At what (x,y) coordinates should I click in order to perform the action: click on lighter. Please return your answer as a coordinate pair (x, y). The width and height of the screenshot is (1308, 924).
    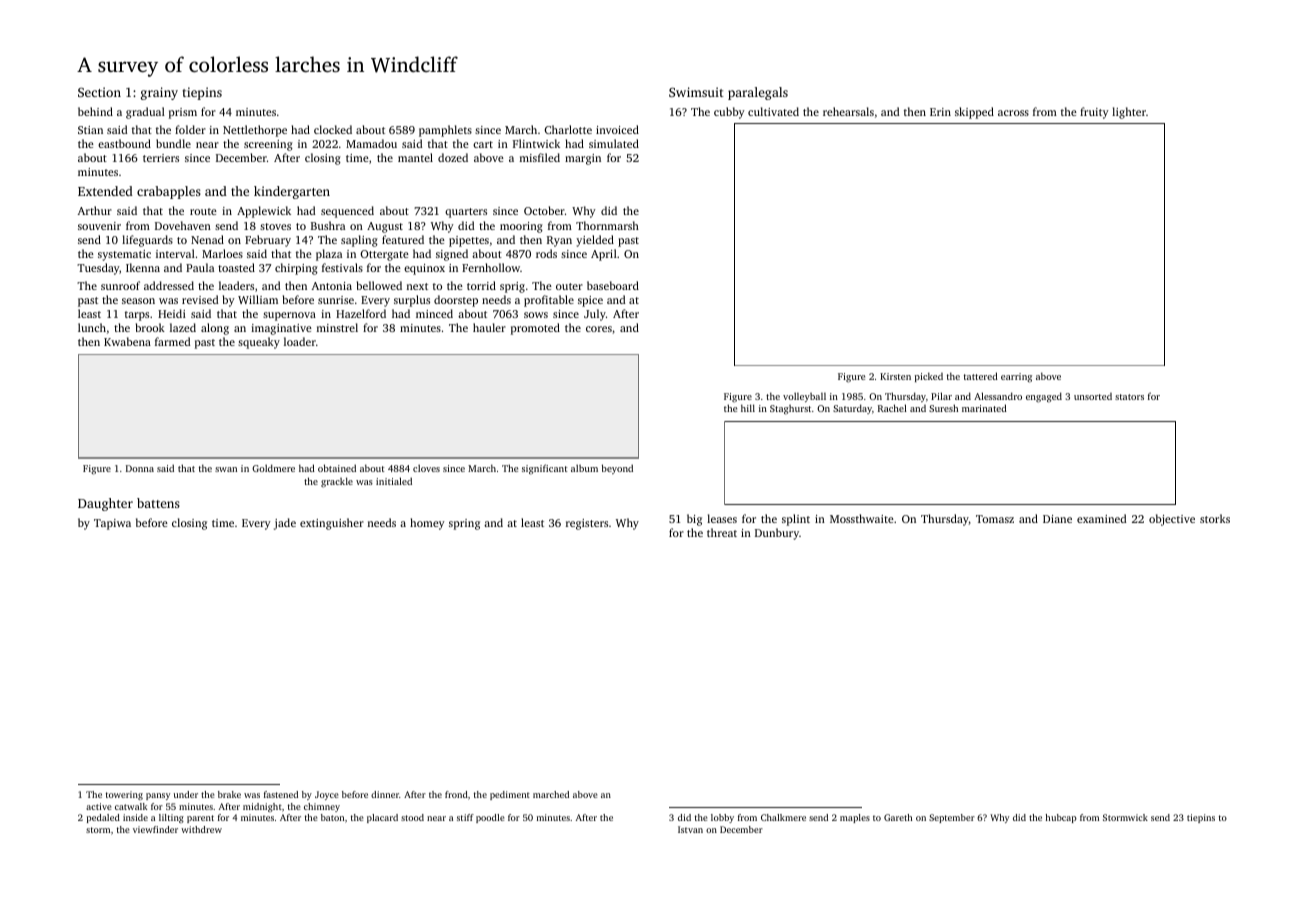
    Looking at the image, I should click on (1129, 113).
